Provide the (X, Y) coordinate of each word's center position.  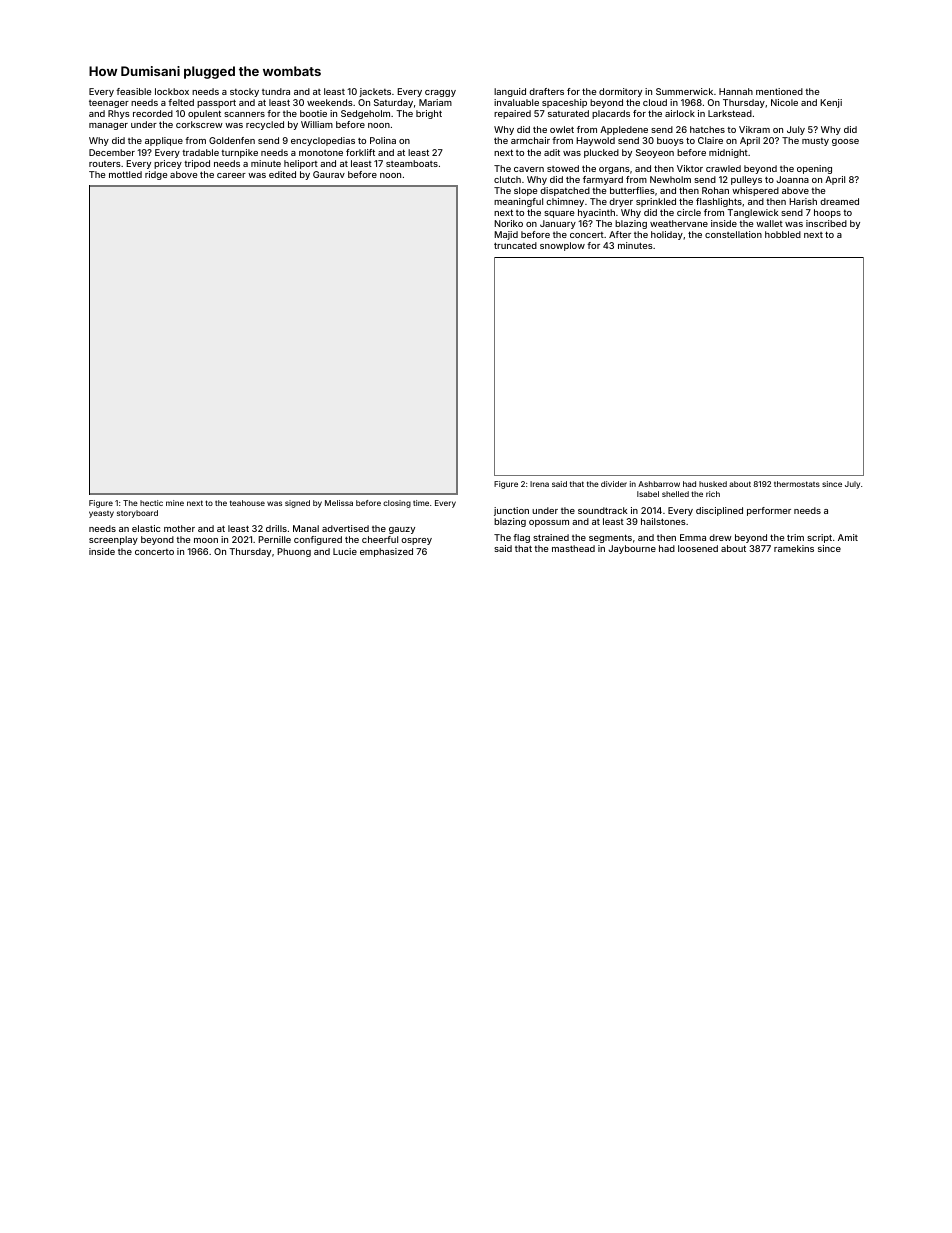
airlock (680, 113)
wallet (769, 223)
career (231, 175)
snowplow (562, 246)
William (317, 124)
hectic (151, 503)
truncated (515, 245)
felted (181, 102)
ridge (156, 175)
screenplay (113, 540)
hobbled (783, 234)
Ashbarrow (659, 484)
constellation (733, 234)
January (558, 224)
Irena (539, 484)
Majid (506, 235)
